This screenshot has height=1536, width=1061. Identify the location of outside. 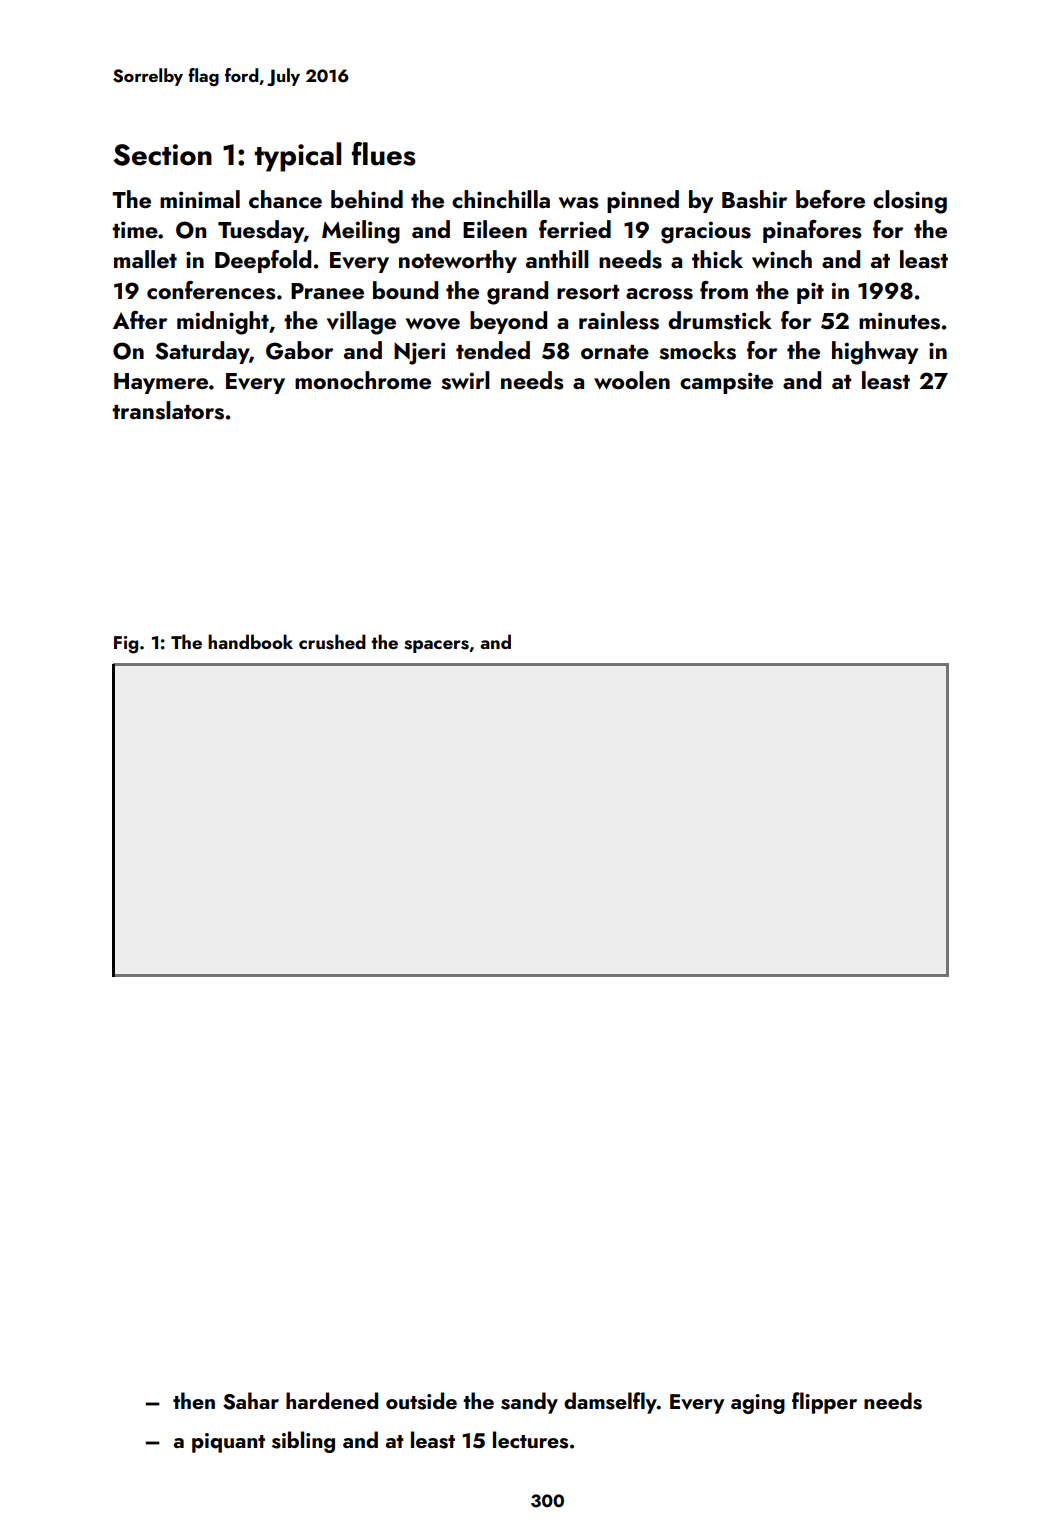
(421, 1401).
